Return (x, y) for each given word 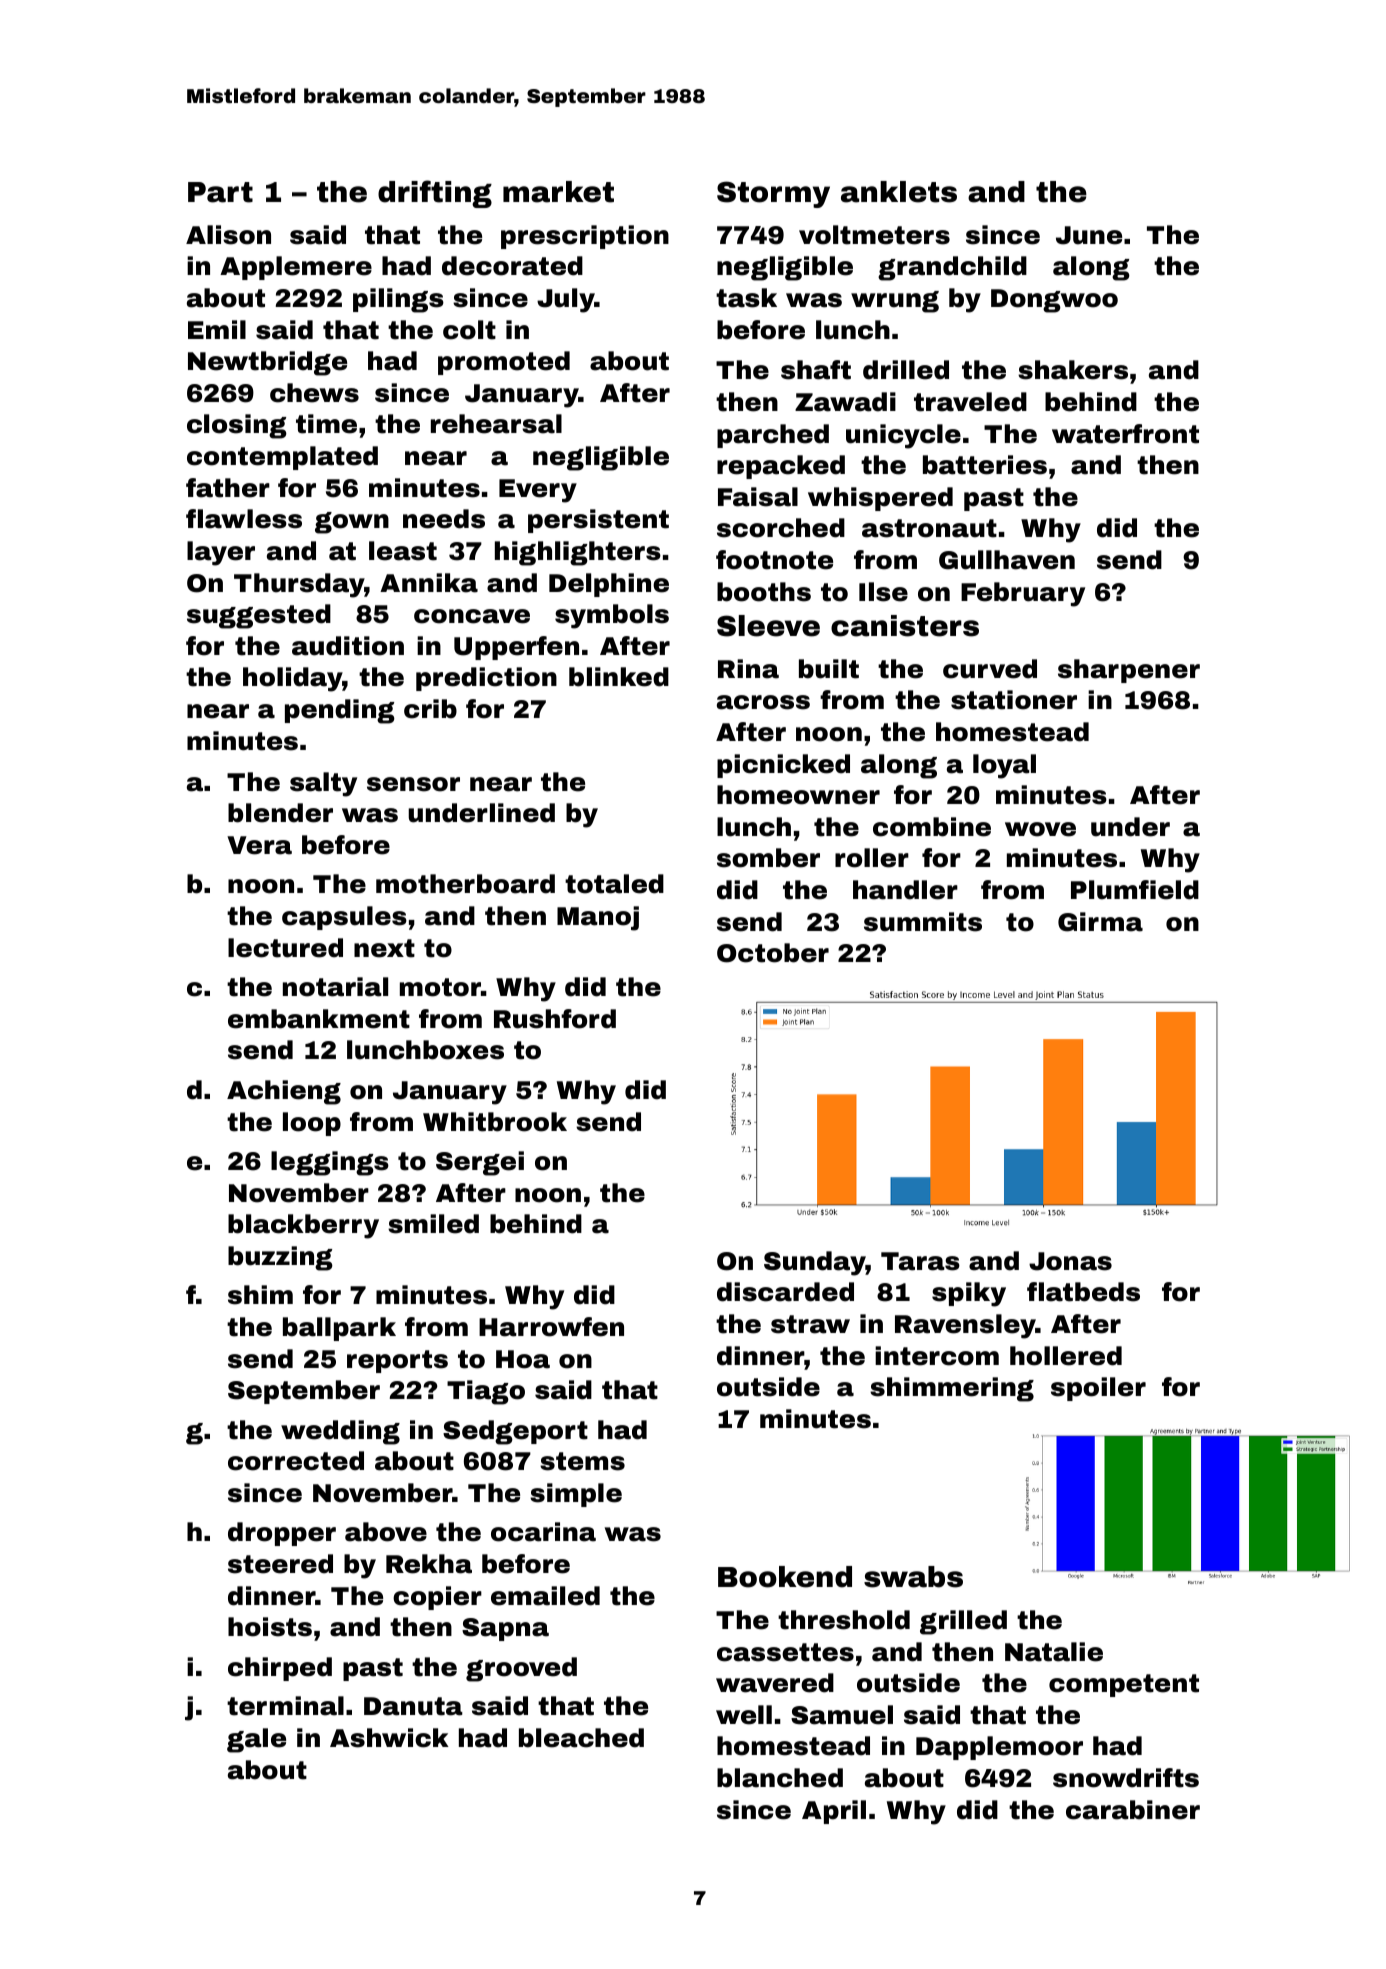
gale (256, 1740)
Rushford (555, 1019)
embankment (319, 1019)
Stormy (773, 194)
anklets (899, 192)
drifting (435, 194)
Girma (1100, 922)
